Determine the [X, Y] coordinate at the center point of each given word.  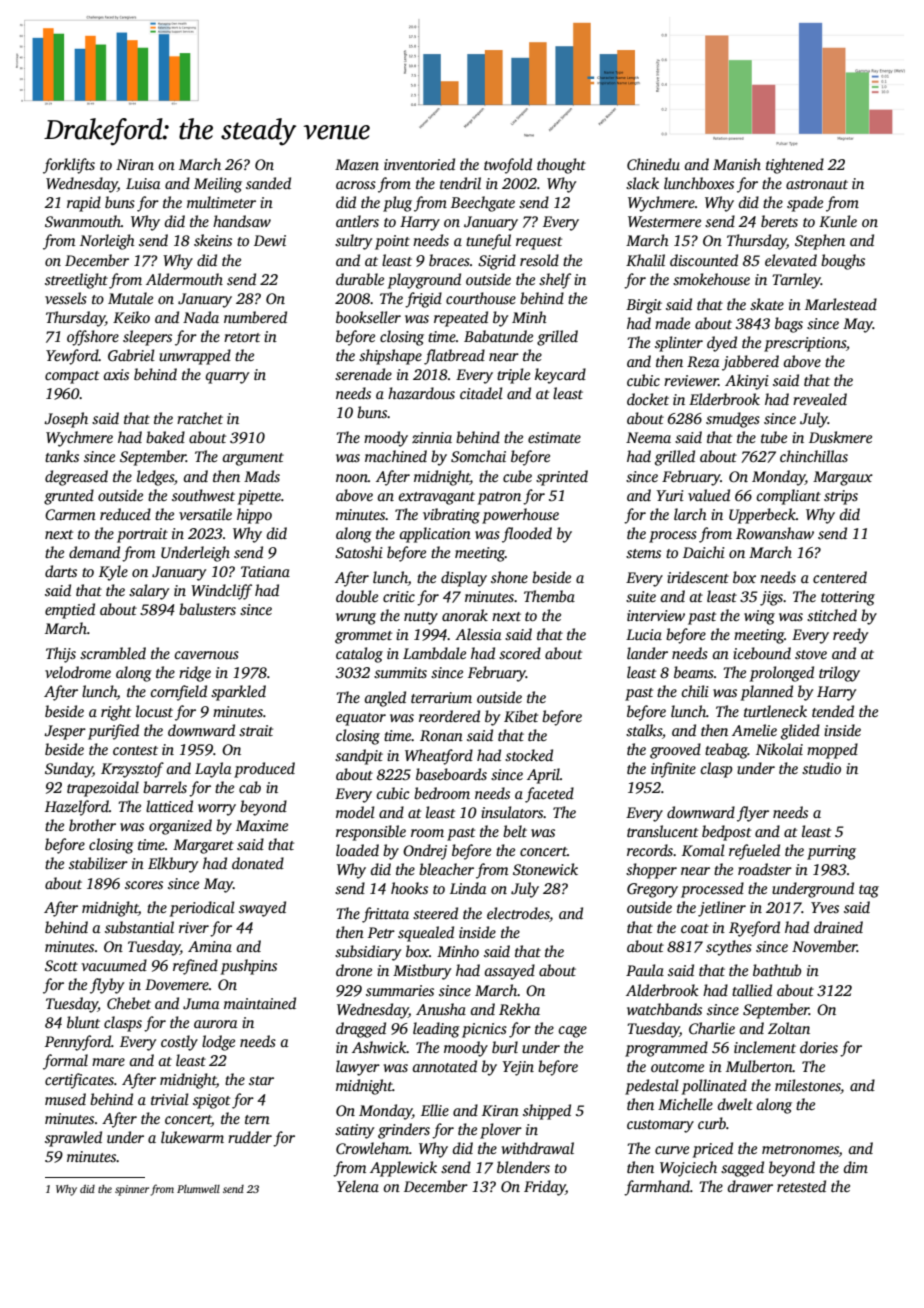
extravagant [437, 498]
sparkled [238, 693]
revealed [820, 399]
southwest [203, 495]
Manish [737, 164]
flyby [107, 986]
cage [572, 1032]
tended [833, 711]
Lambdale [434, 653]
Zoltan [789, 1028]
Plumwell [198, 1189]
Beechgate [483, 204]
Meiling [218, 185]
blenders [523, 1167]
